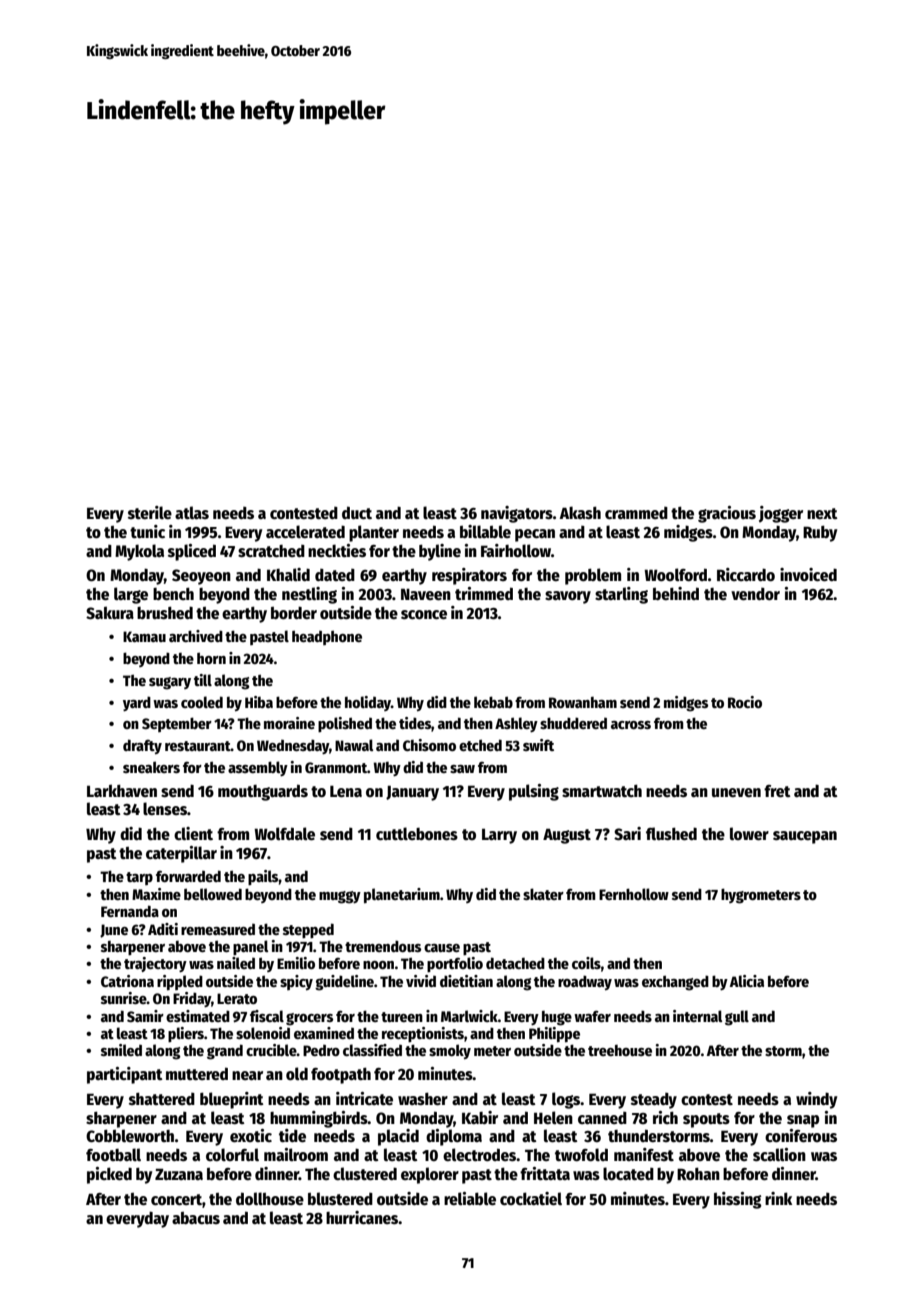  I want to click on Ashley, so click(516, 724).
